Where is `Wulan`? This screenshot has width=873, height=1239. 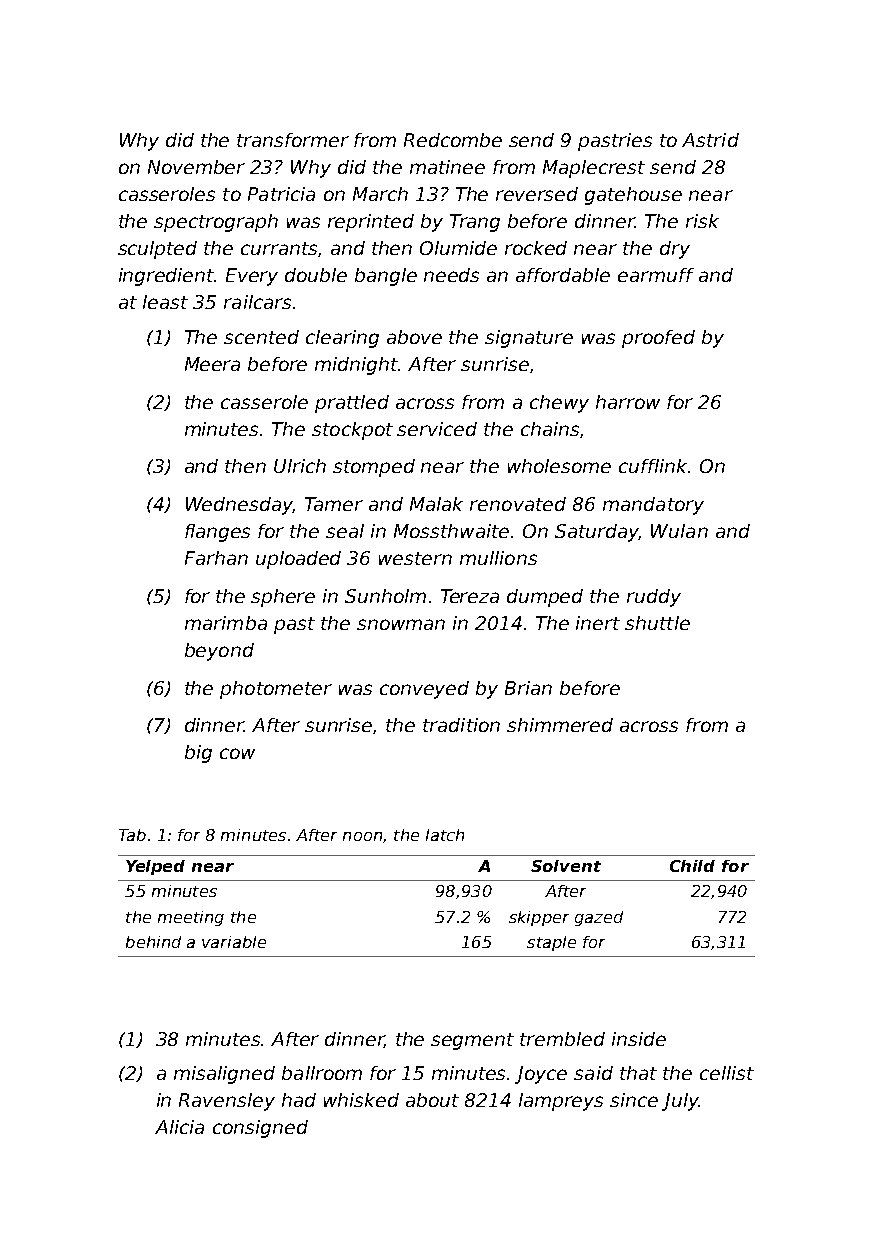 Wulan is located at coordinates (679, 531).
